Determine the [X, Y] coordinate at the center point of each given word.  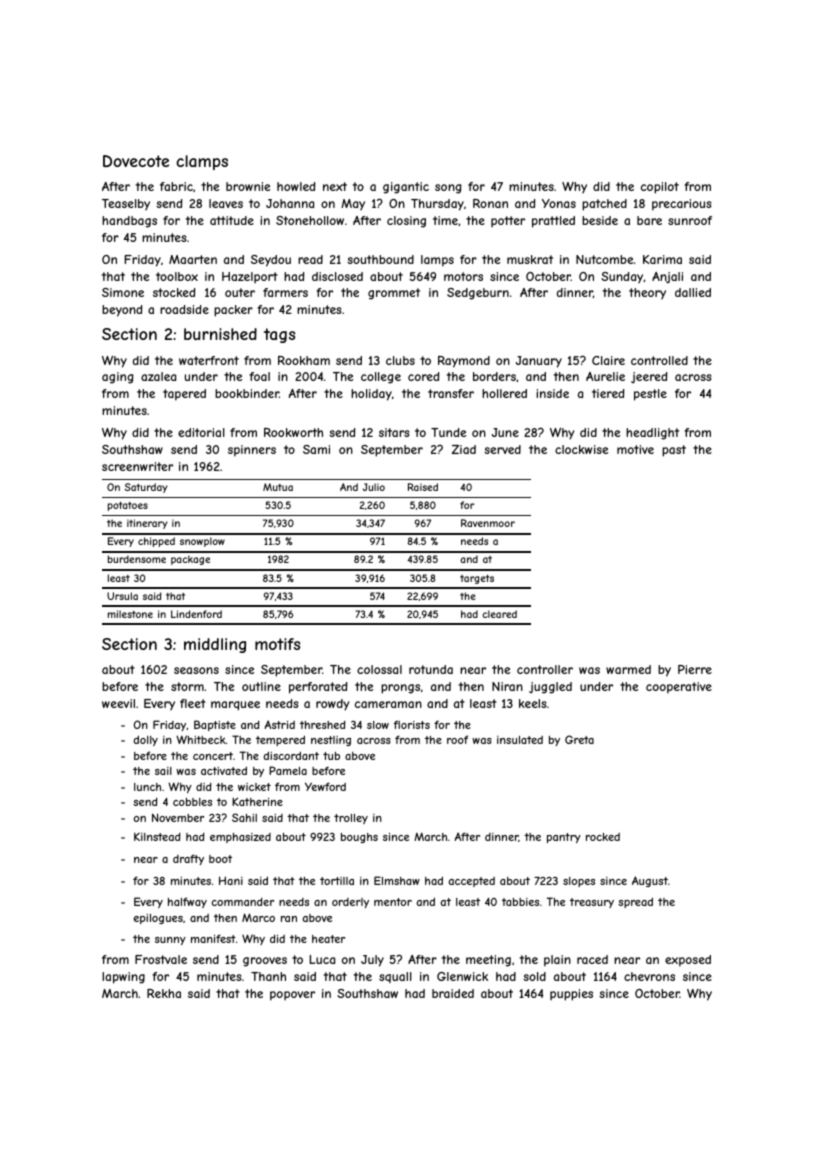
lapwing [123, 978]
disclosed [337, 276]
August [650, 881]
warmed [628, 669]
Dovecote [136, 161]
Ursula [122, 596]
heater [328, 939]
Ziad [464, 449]
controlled [659, 360]
